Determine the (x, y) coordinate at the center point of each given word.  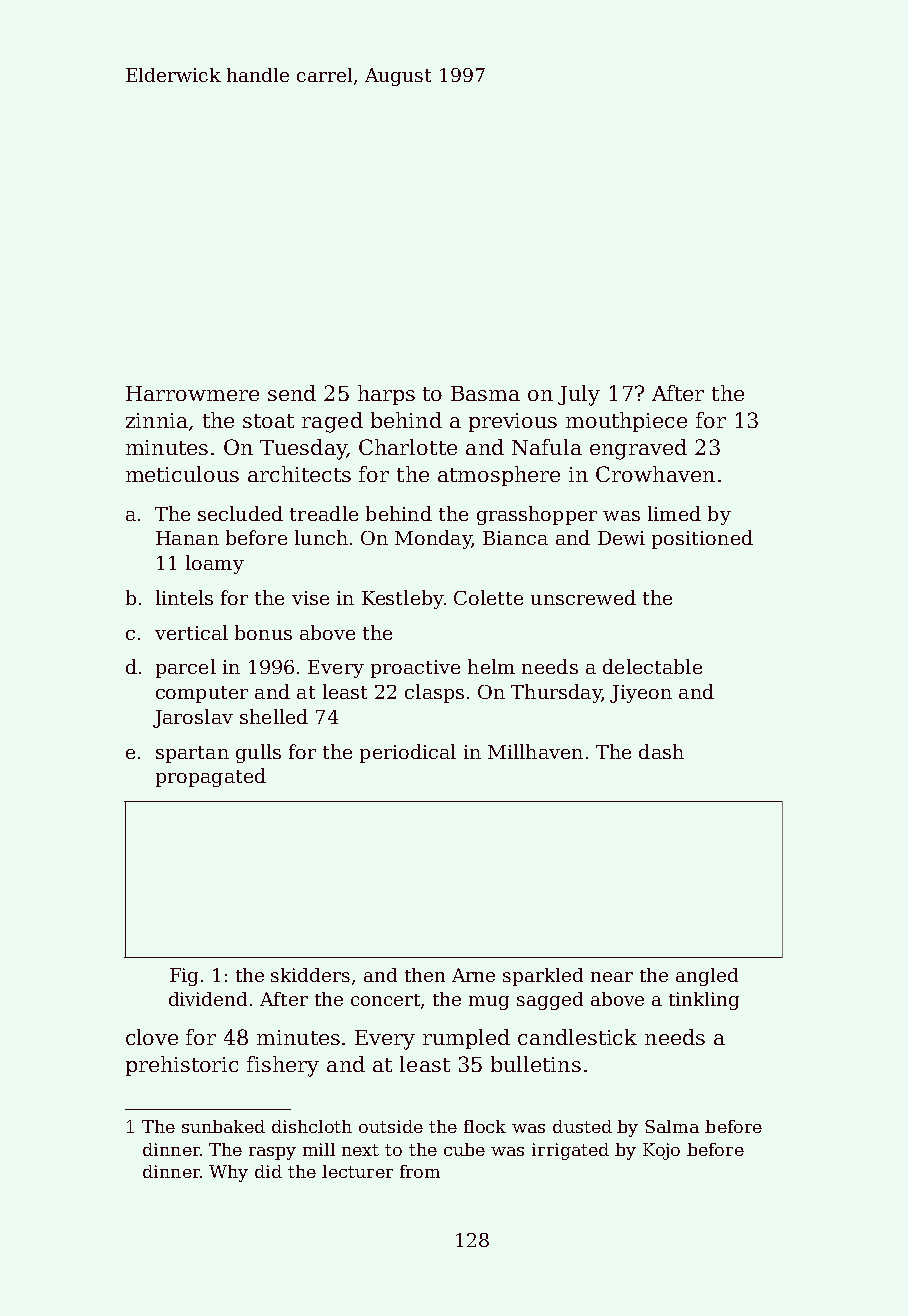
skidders (310, 975)
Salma (672, 1126)
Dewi (621, 538)
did (268, 1171)
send (292, 393)
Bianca (515, 538)
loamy (215, 564)
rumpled (466, 1039)
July (579, 395)
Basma (485, 393)
